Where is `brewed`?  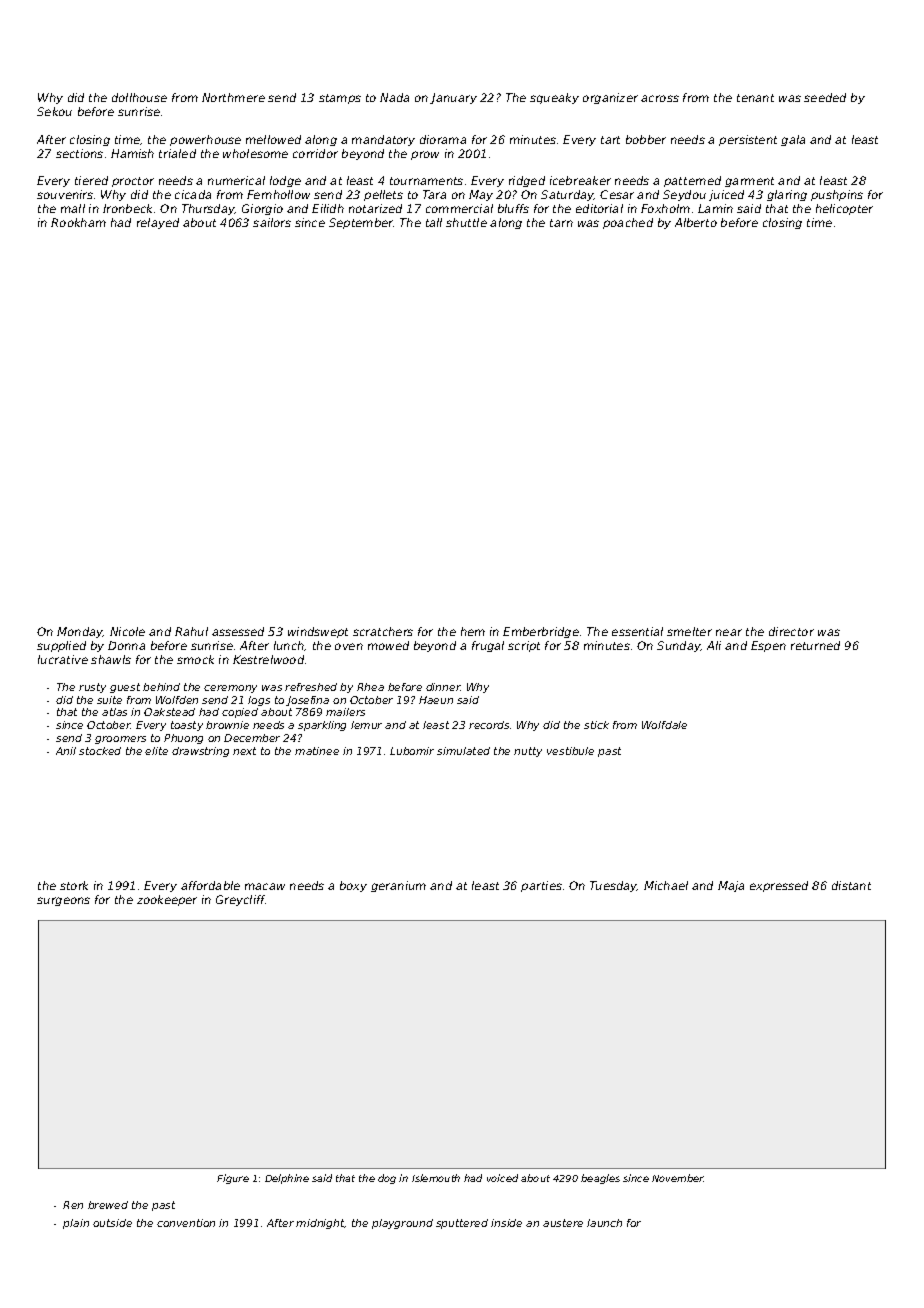
brewed is located at coordinates (108, 1205).
